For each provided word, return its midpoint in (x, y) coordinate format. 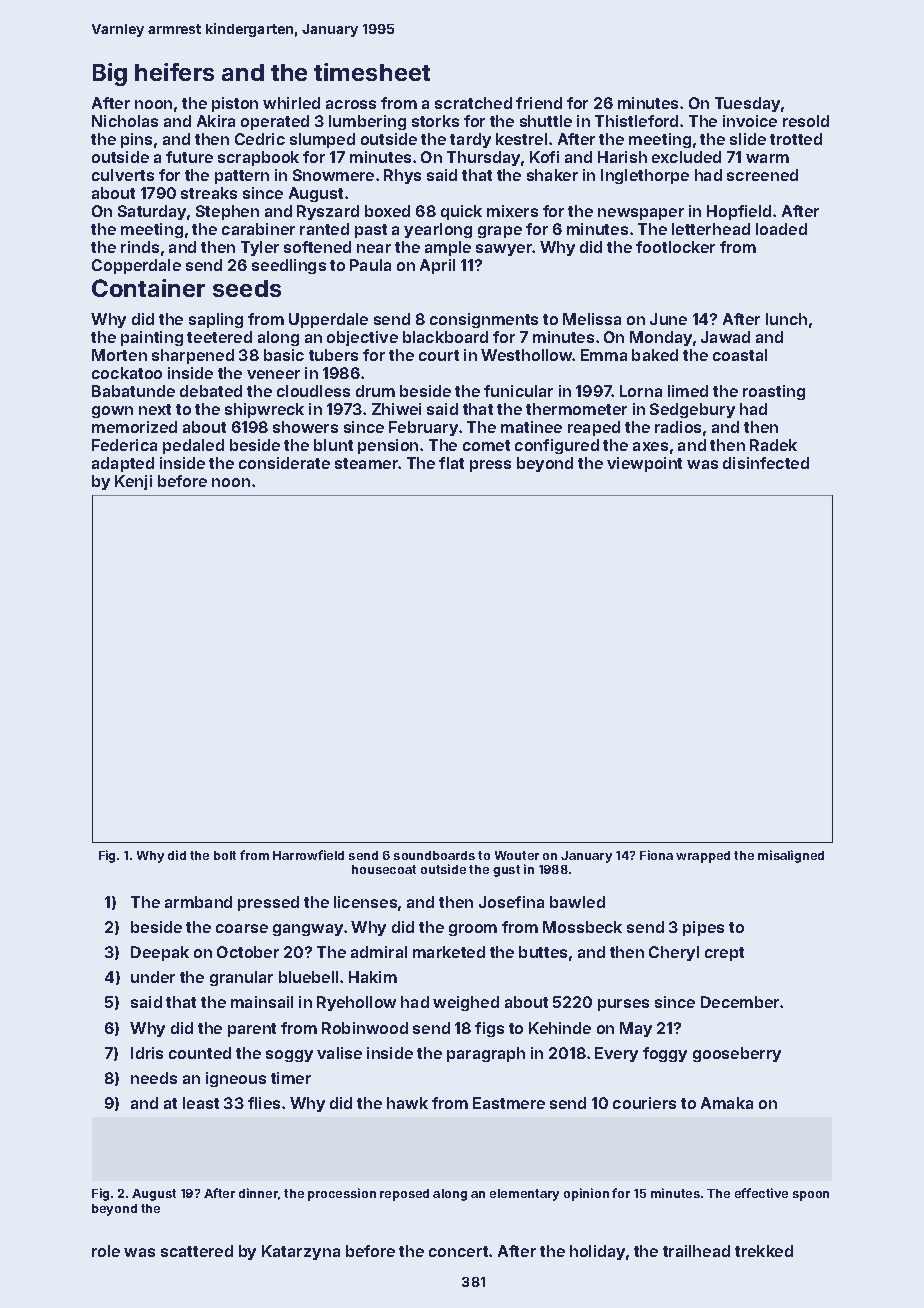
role (106, 1251)
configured (557, 446)
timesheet (372, 72)
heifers (174, 72)
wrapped (703, 857)
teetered (219, 337)
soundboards (434, 855)
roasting (774, 392)
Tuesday (747, 104)
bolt (225, 855)
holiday (597, 1252)
